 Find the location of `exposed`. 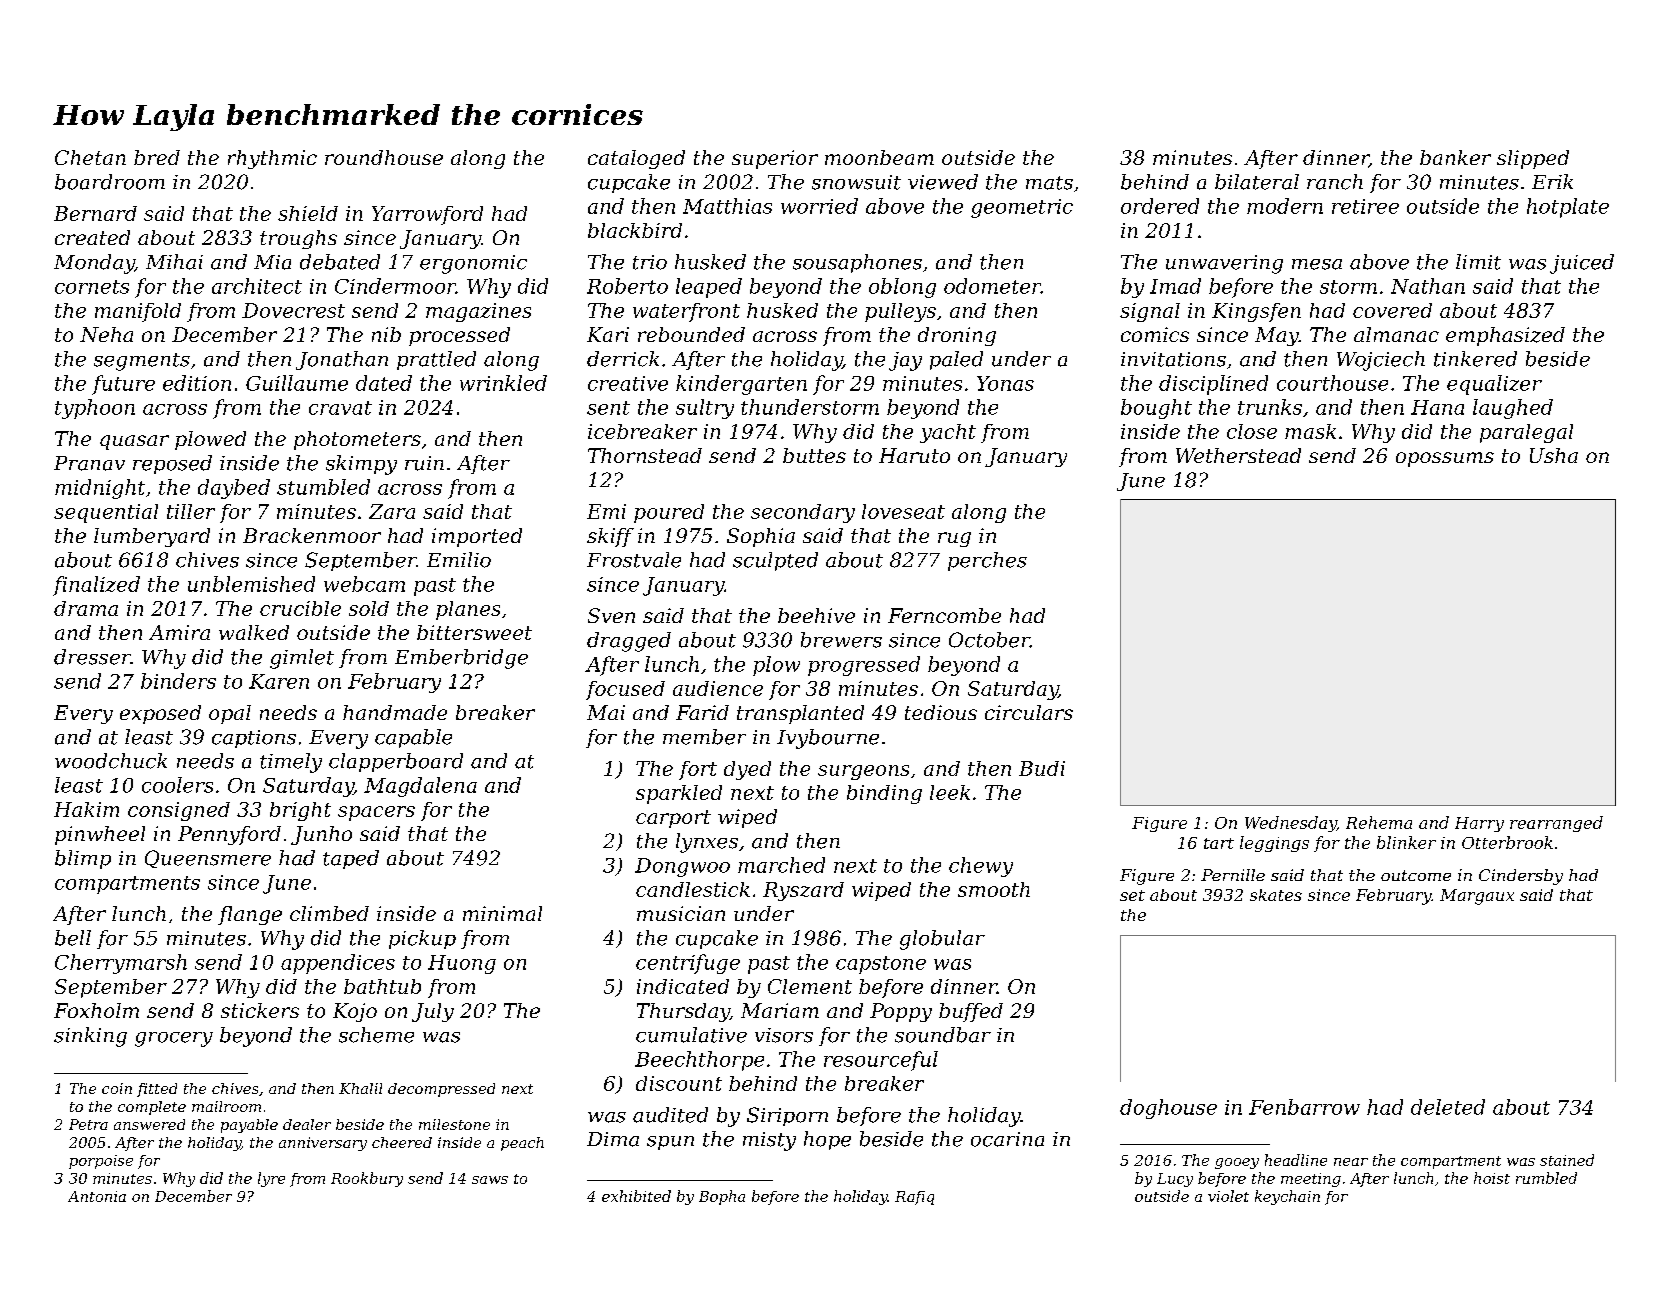

exposed is located at coordinates (160, 714).
